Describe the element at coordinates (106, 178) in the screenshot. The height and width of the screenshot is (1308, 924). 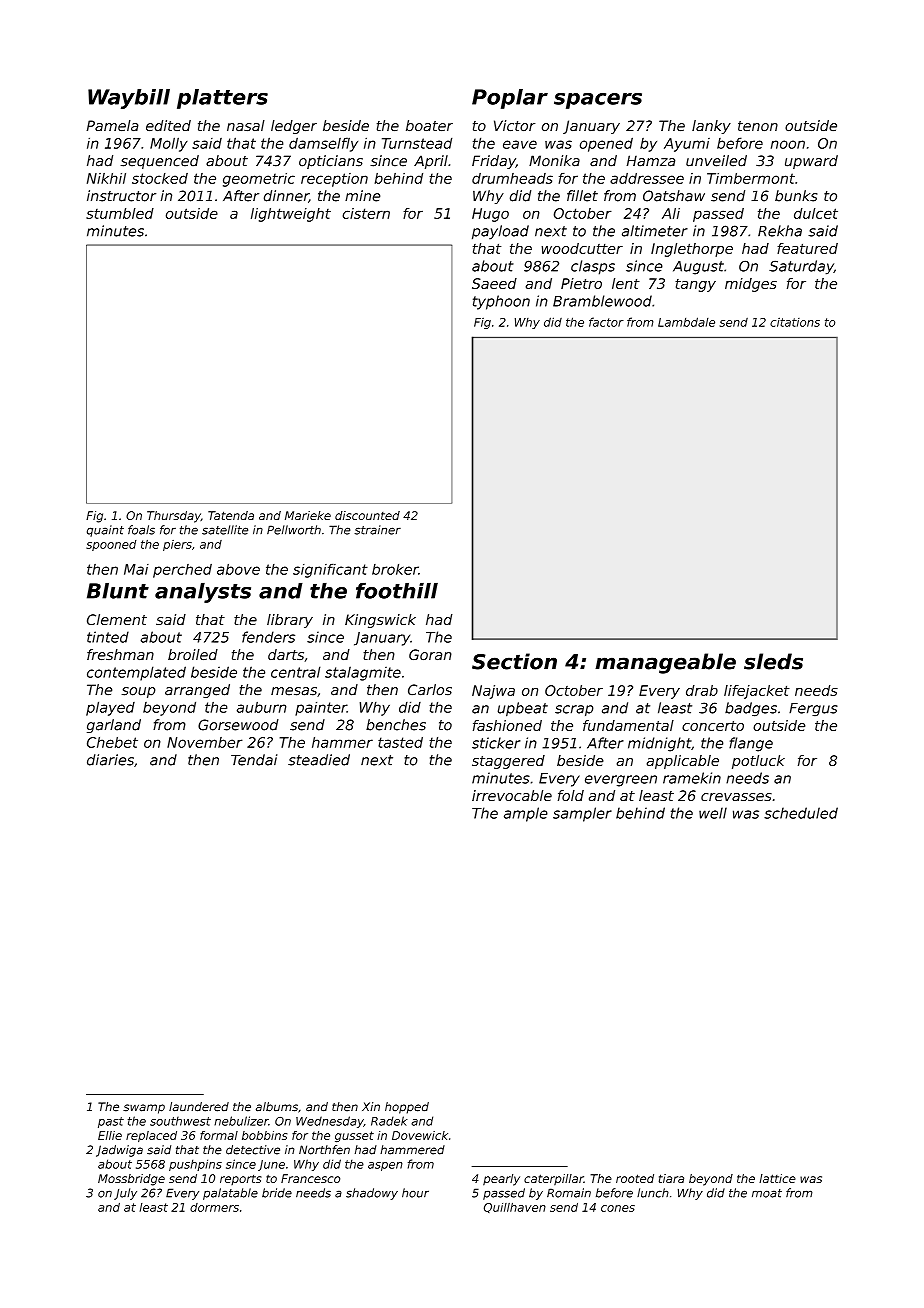
I see `Nikhil` at that location.
